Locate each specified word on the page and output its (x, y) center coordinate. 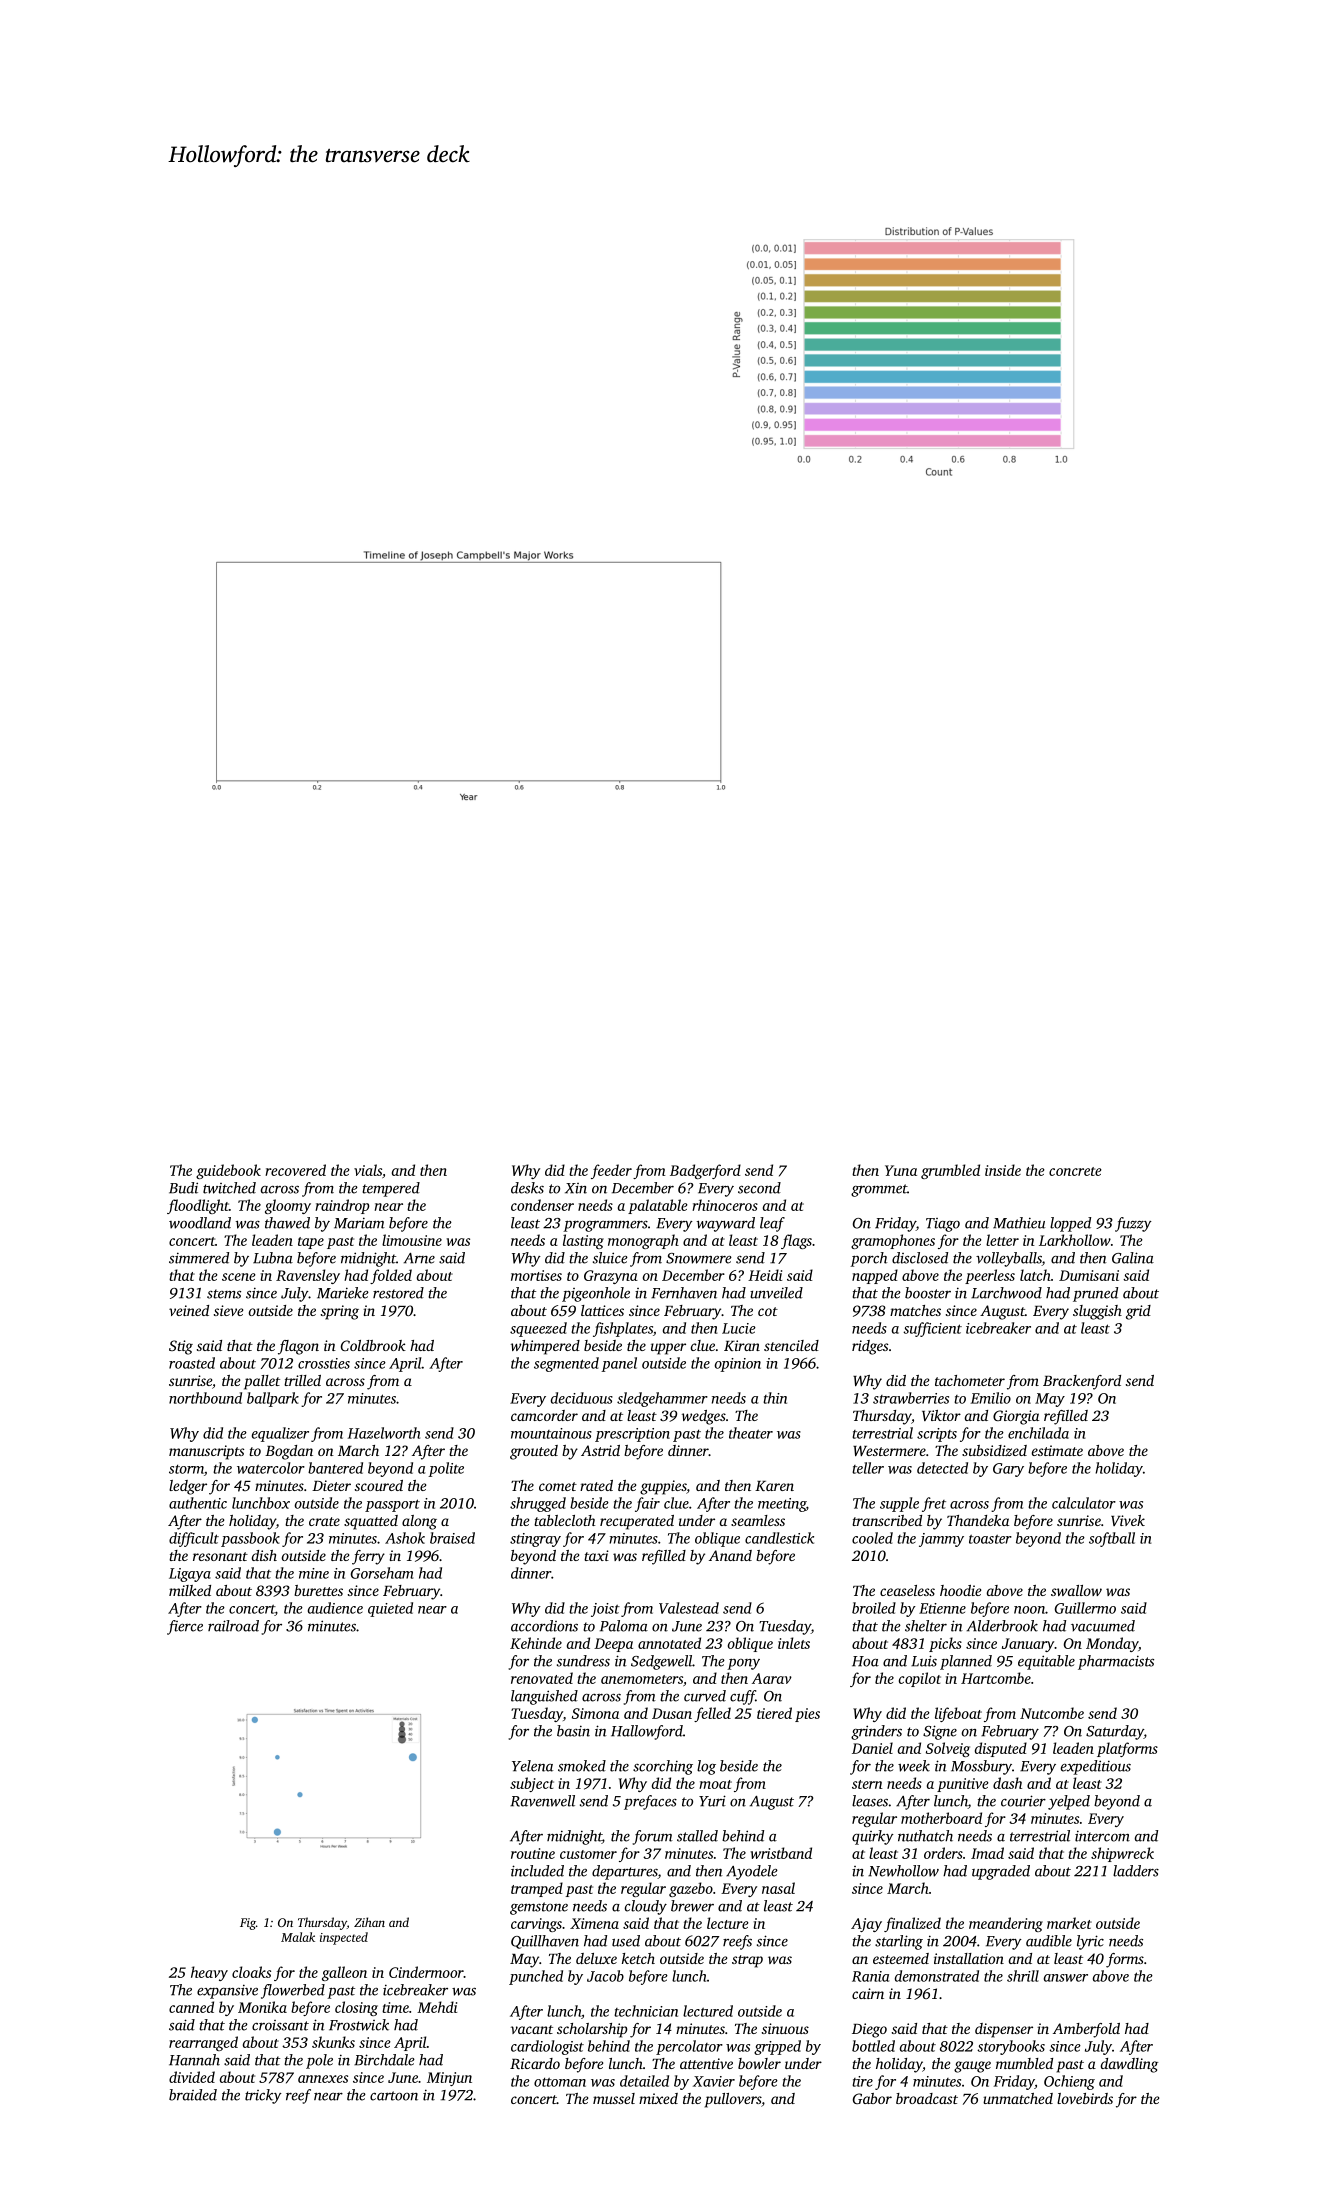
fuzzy (1133, 1224)
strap (747, 1961)
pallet (262, 1382)
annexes (323, 2079)
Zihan (369, 1922)
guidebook (228, 1171)
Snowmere (699, 1258)
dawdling (1129, 2065)
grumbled (950, 1171)
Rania (870, 1976)
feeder (611, 1171)
